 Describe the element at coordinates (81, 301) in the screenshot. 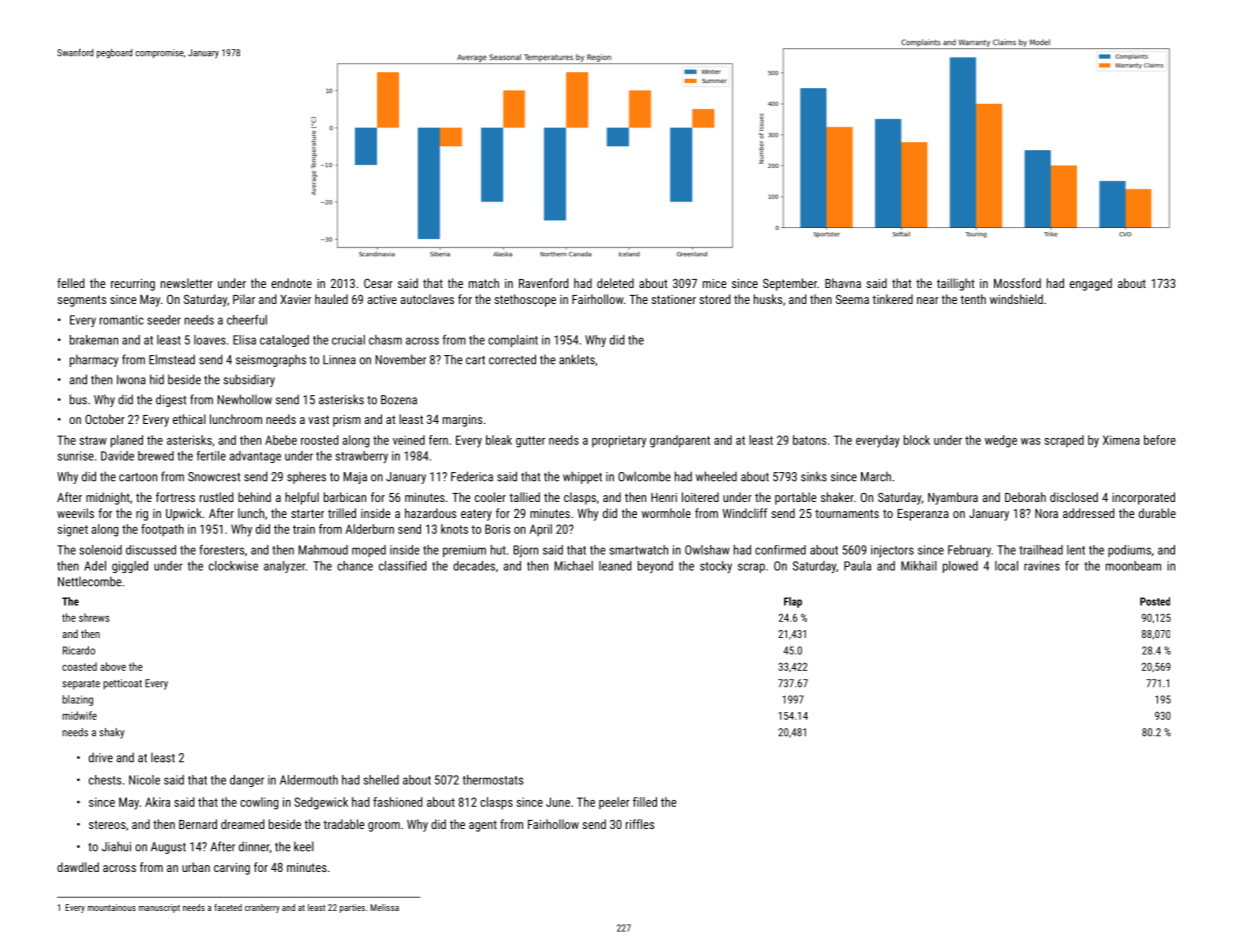

I see `segments` at that location.
